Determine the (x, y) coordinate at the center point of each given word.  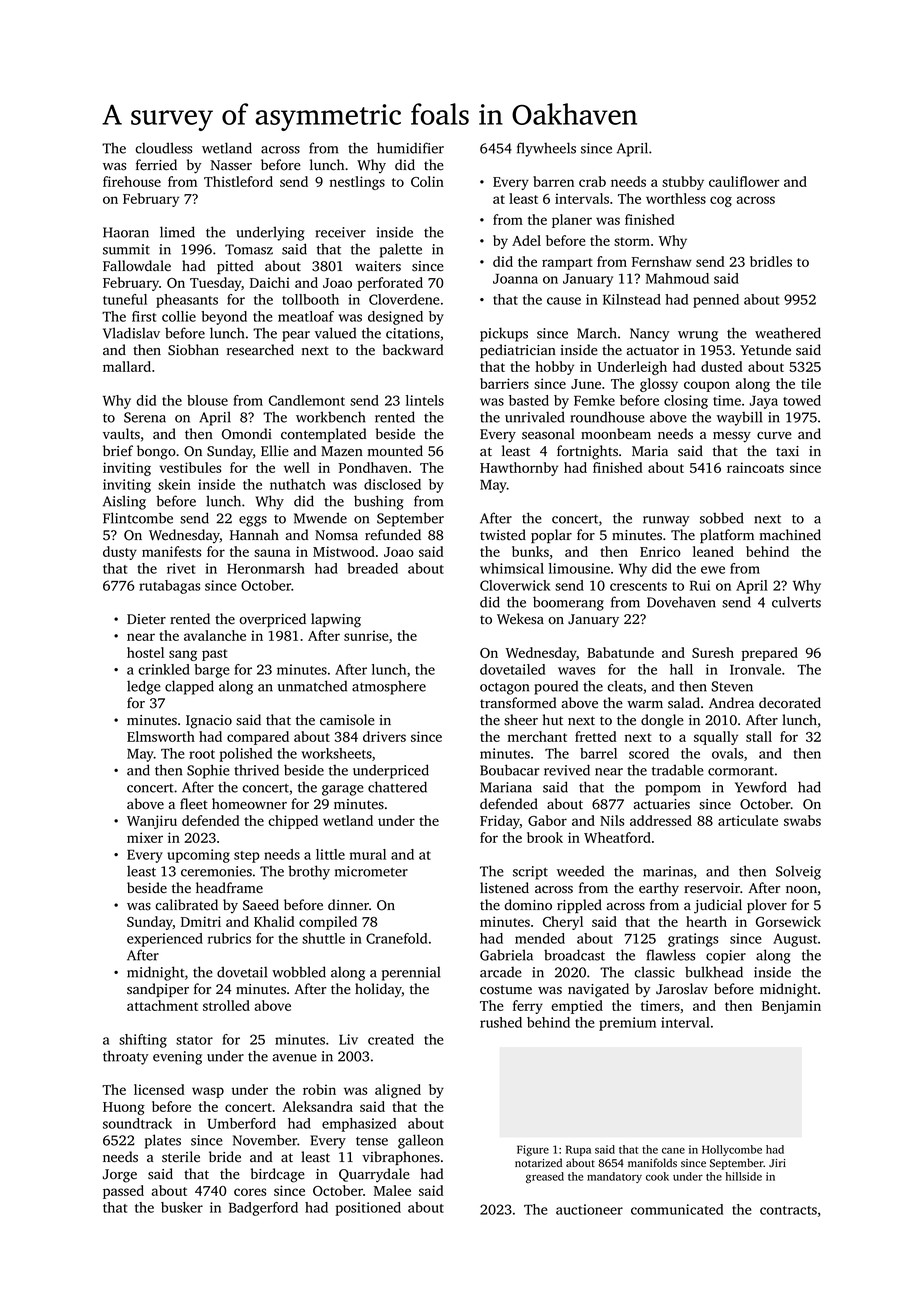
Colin (427, 181)
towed (802, 400)
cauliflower (744, 181)
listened (504, 887)
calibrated (186, 905)
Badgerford (263, 1209)
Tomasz (249, 249)
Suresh (713, 652)
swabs (802, 820)
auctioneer (589, 1209)
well (297, 467)
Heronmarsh (266, 568)
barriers (504, 383)
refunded (393, 534)
